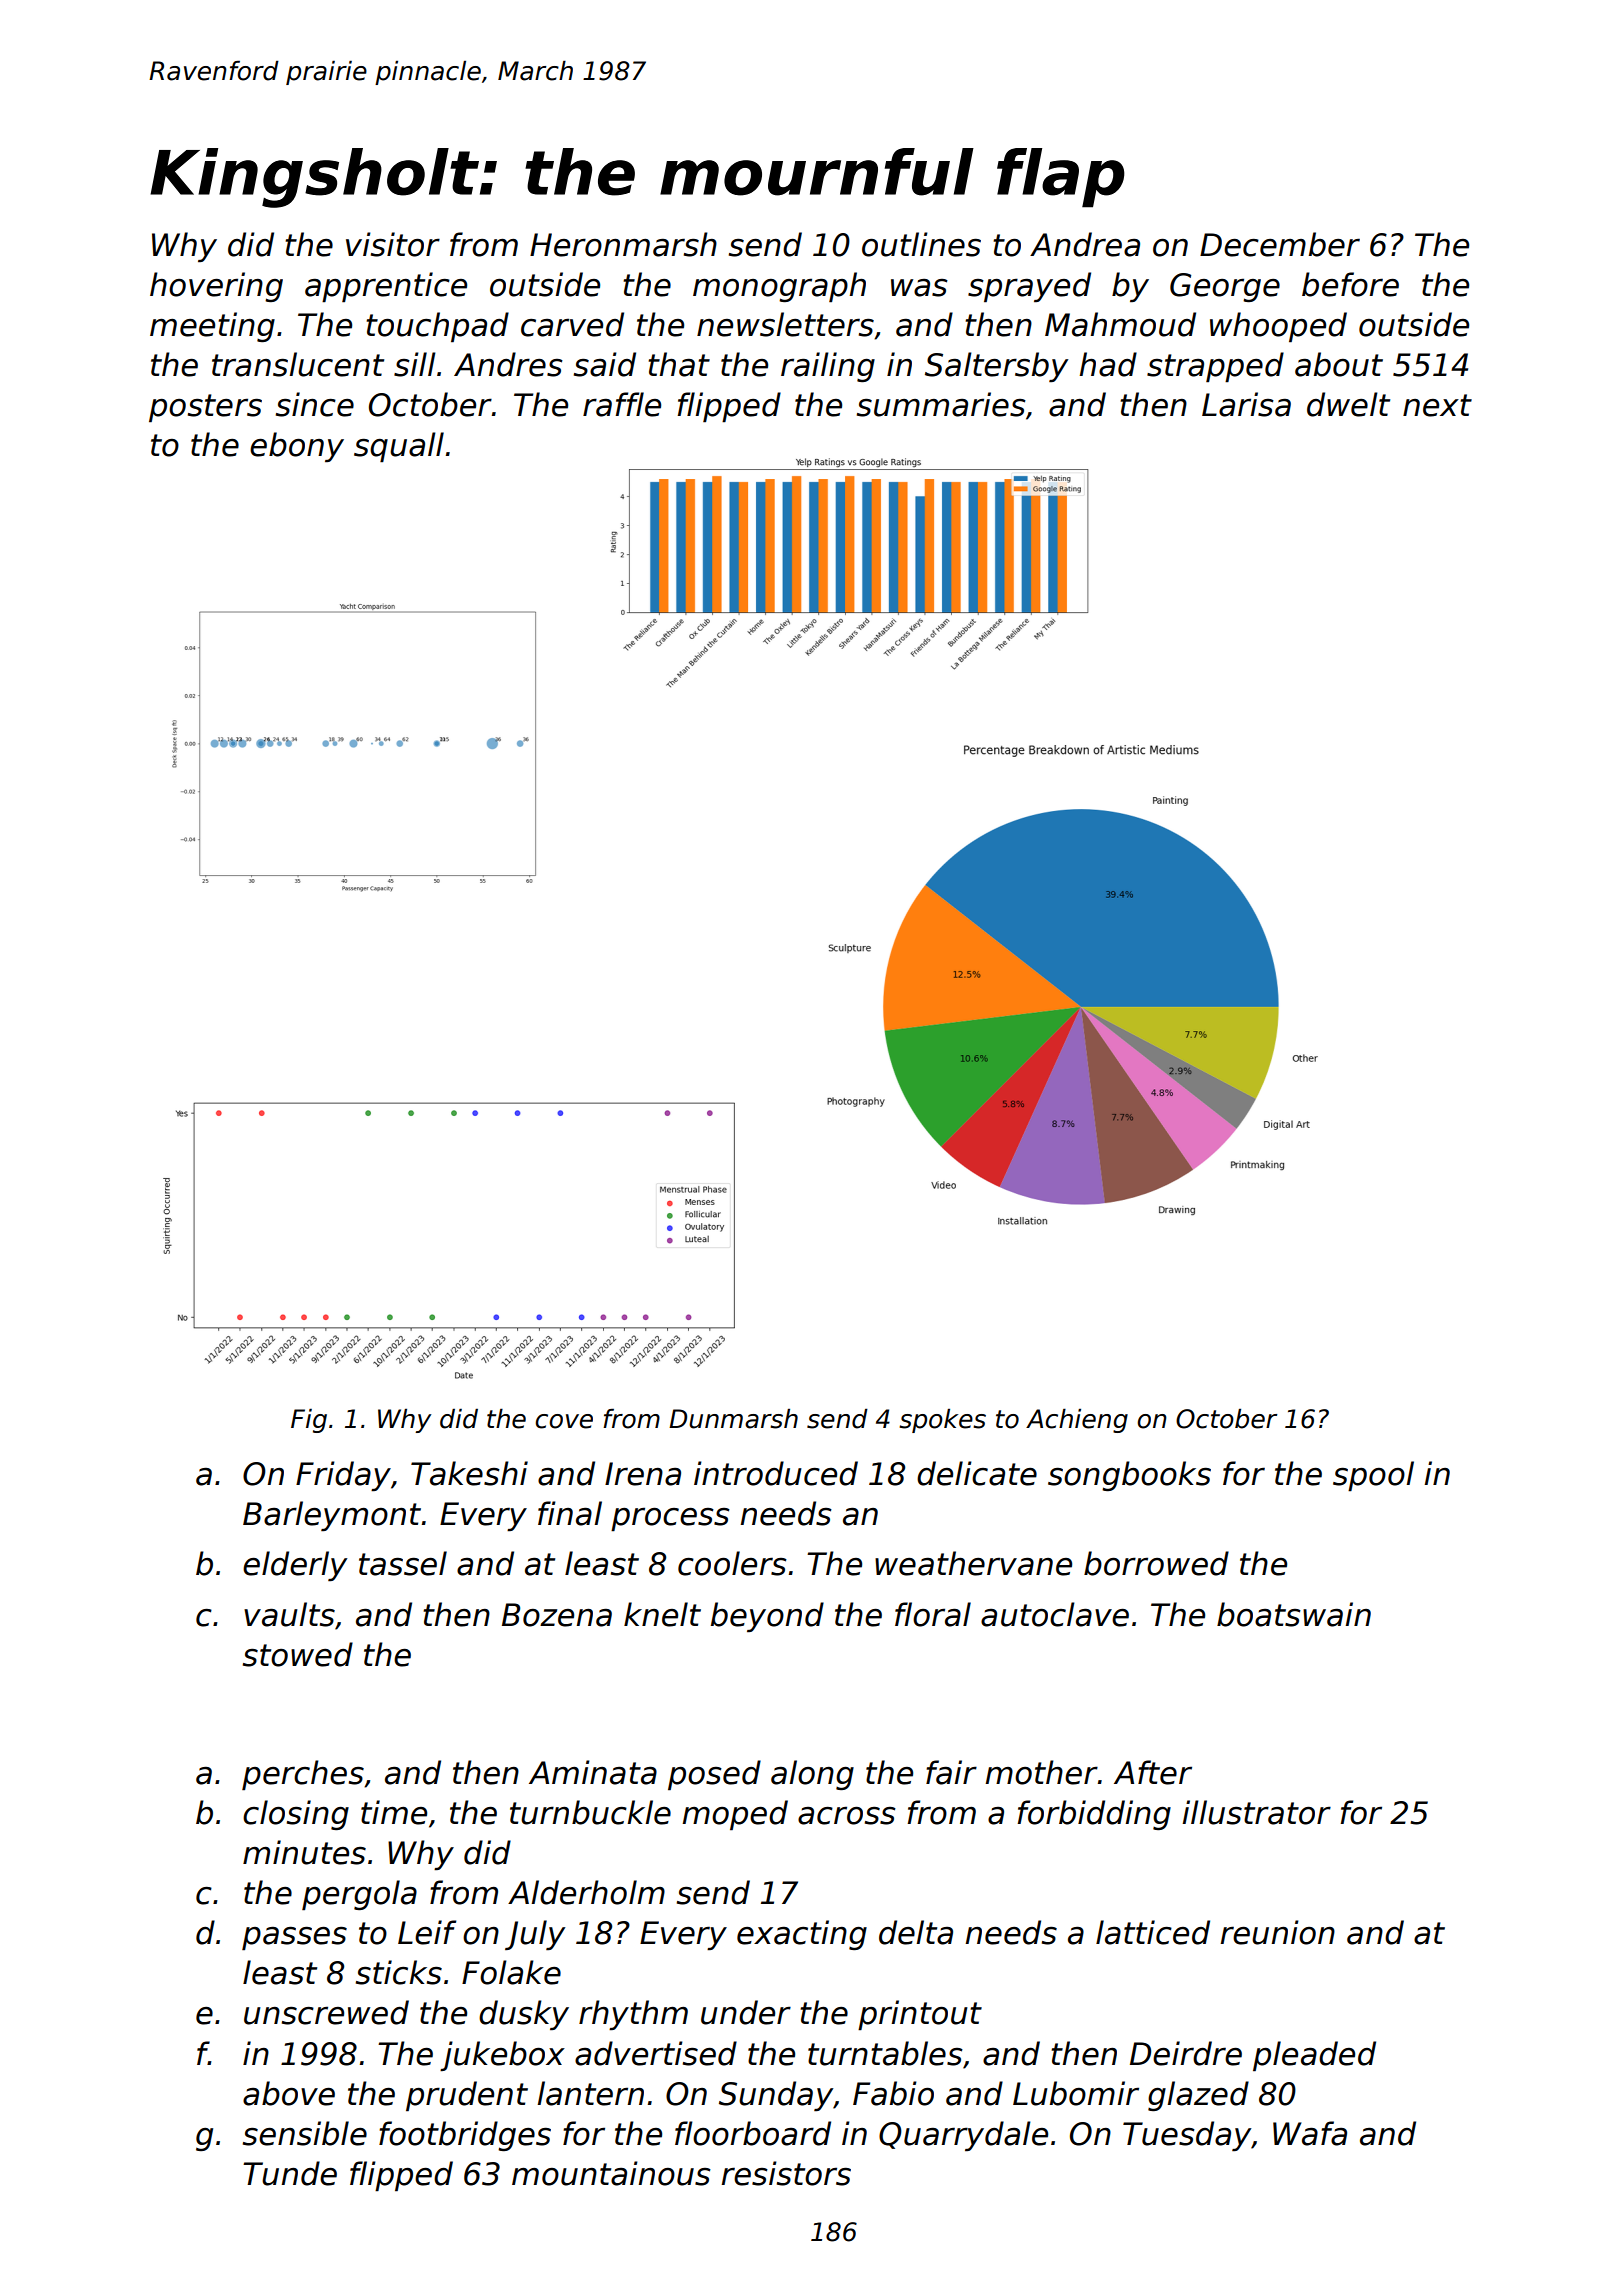 This screenshot has width=1620, height=2292. Describe the element at coordinates (564, 1421) in the screenshot. I see `cove` at that location.
